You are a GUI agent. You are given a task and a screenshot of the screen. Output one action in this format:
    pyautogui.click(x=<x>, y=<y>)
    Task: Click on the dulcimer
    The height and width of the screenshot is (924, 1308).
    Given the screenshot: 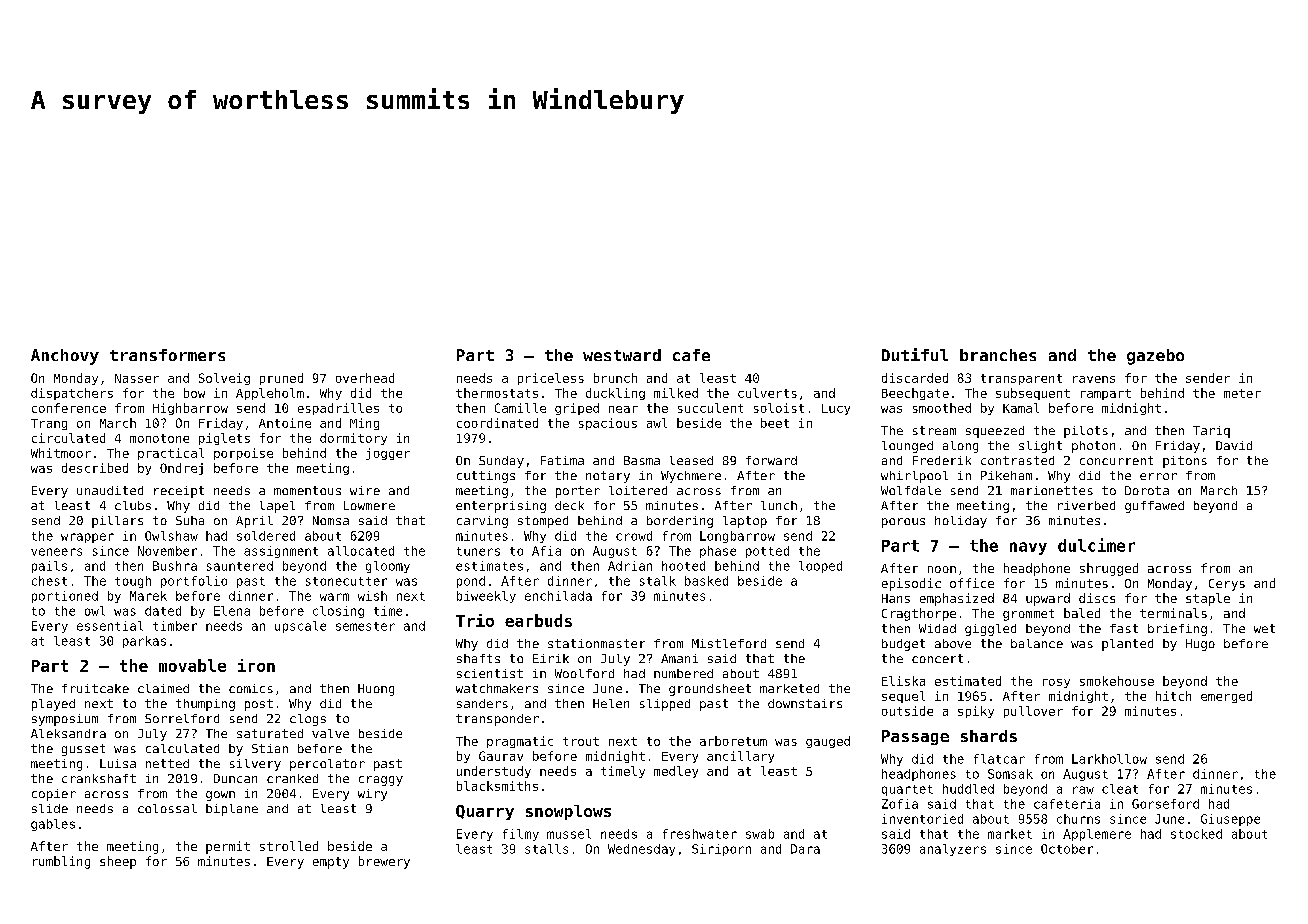 What is the action you would take?
    pyautogui.click(x=1096, y=545)
